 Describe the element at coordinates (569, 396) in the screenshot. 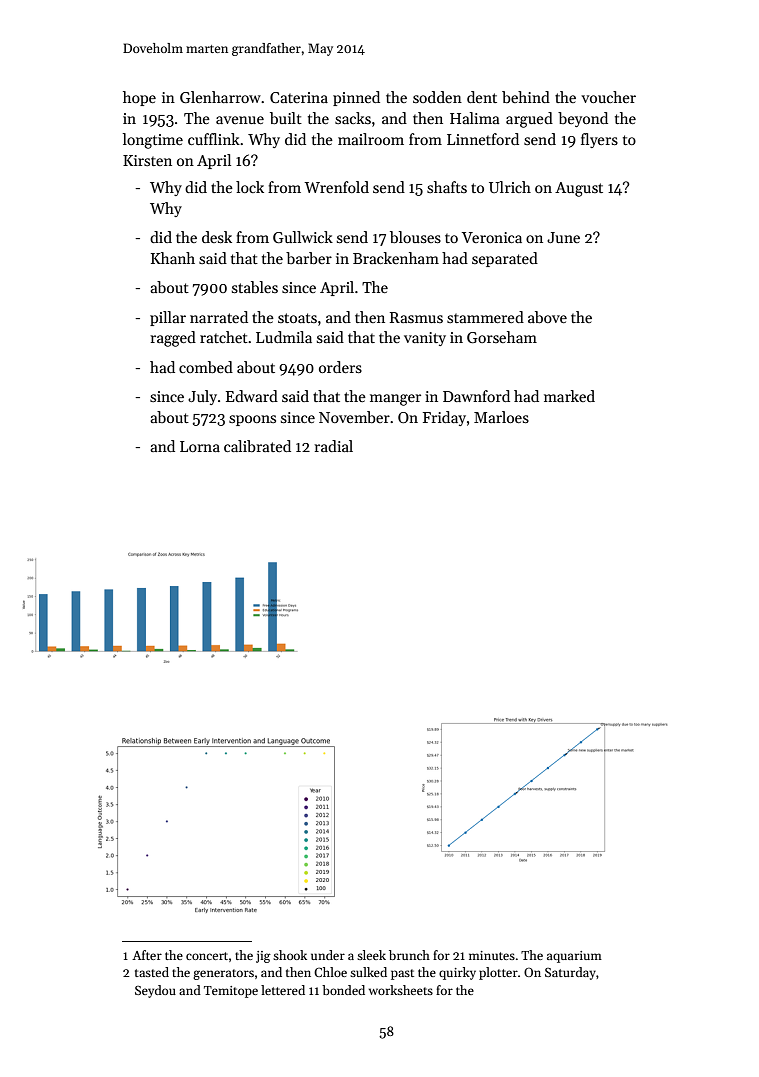

I see `marked` at that location.
